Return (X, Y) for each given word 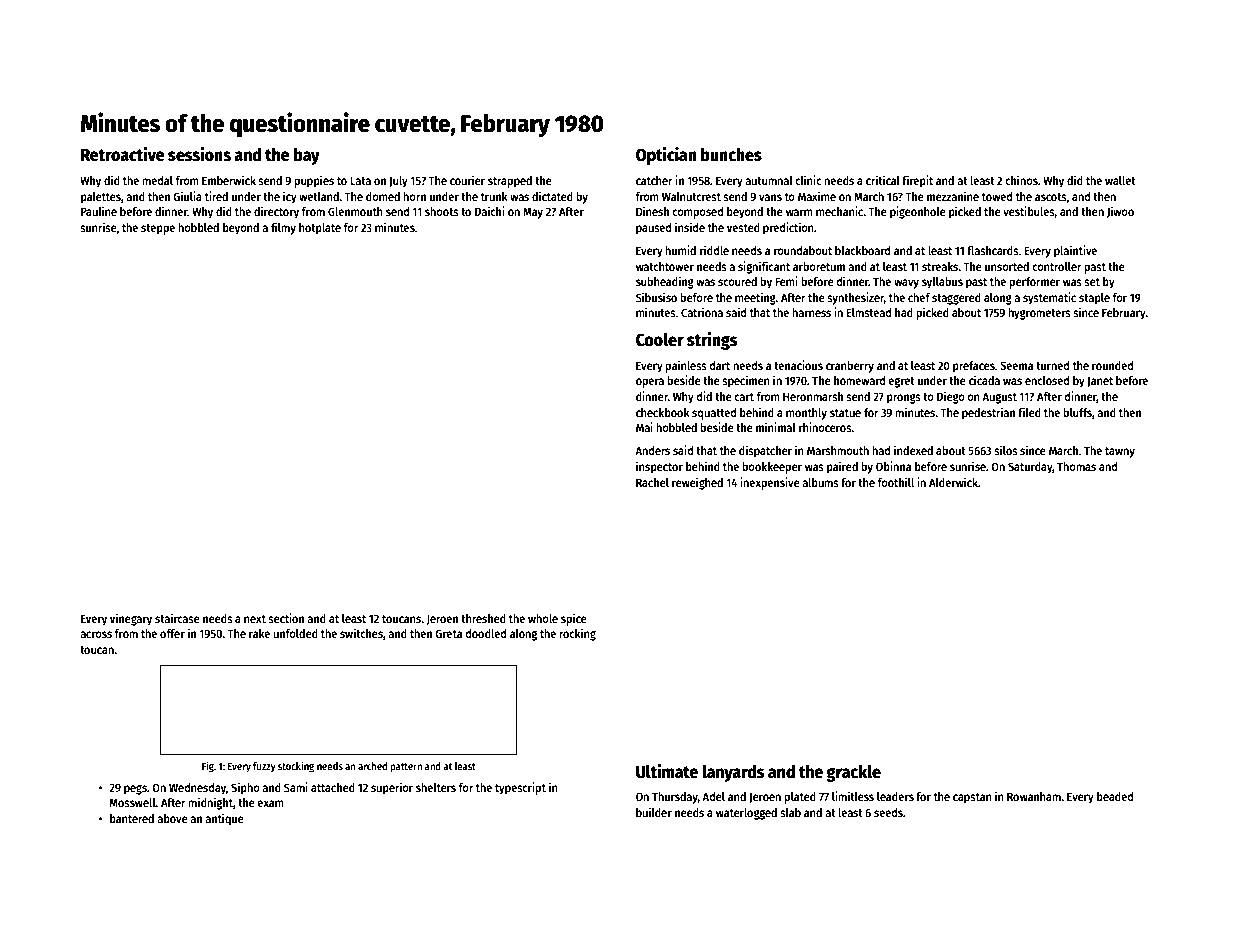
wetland (319, 196)
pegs (135, 790)
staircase (177, 618)
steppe (158, 229)
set (1092, 282)
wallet (1120, 180)
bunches (731, 155)
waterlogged (746, 814)
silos (1006, 450)
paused (653, 229)
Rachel (652, 482)
